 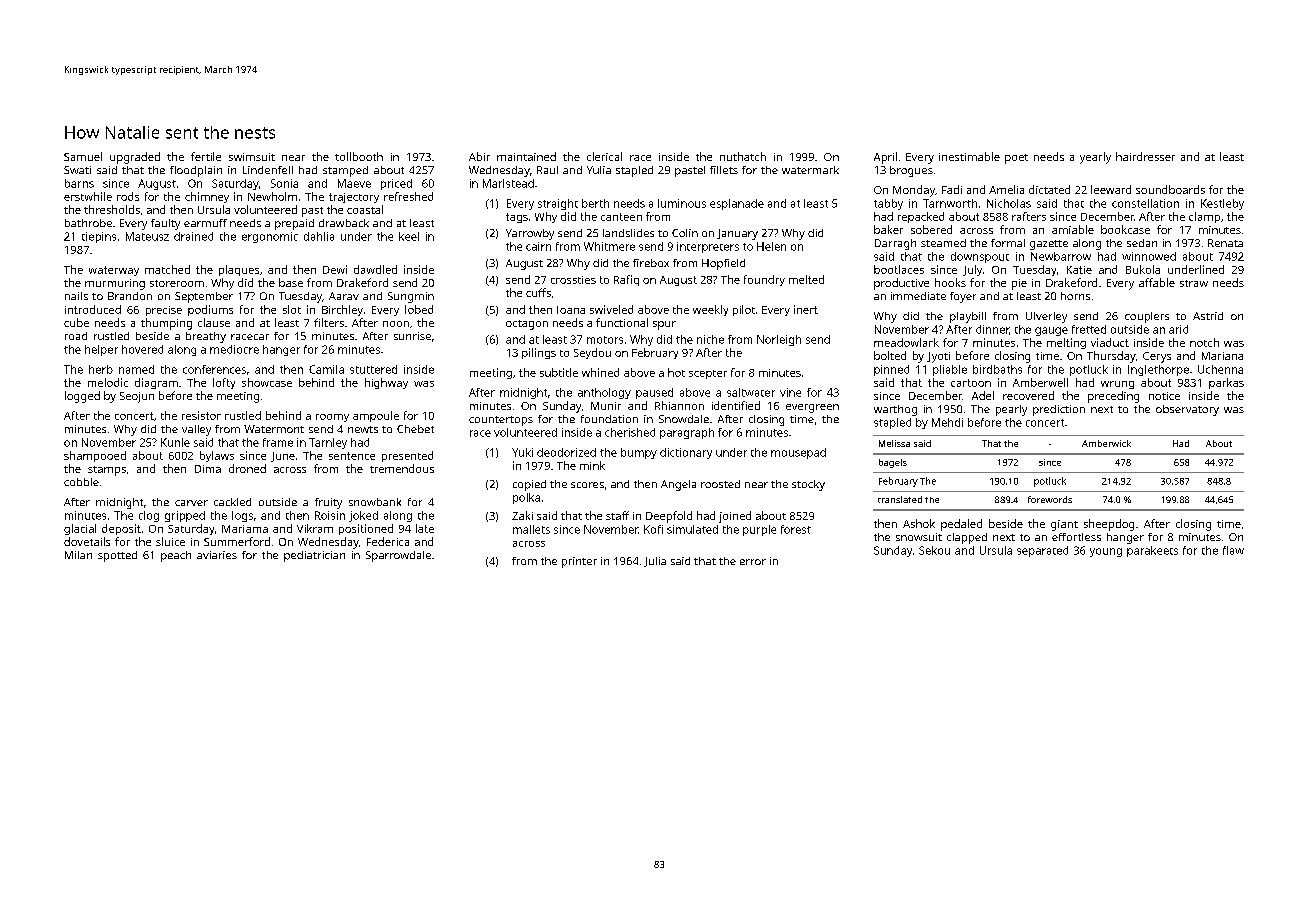 I want to click on mousepad, so click(x=798, y=453).
